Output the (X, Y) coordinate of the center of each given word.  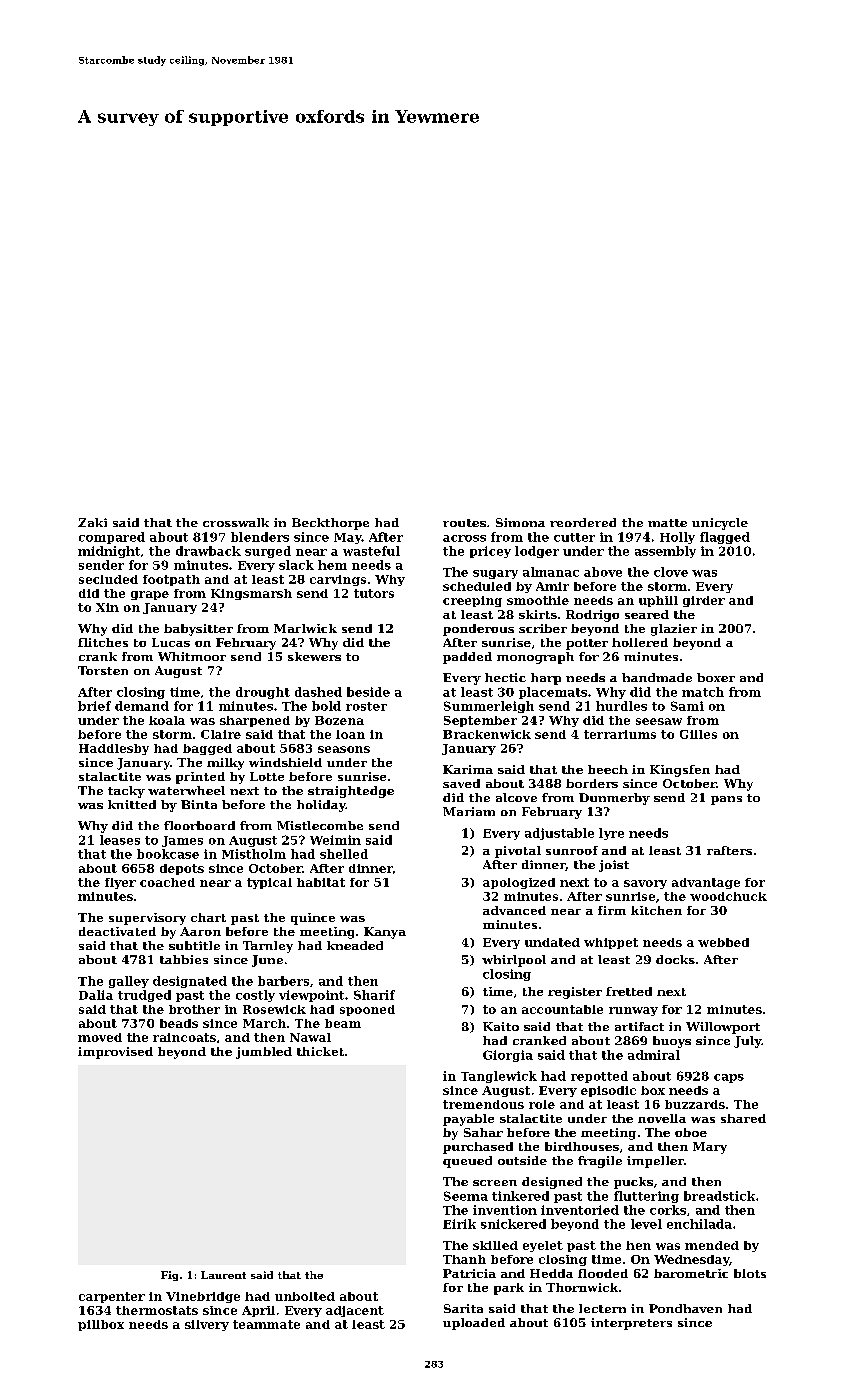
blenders (260, 537)
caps (729, 1078)
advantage (706, 883)
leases (120, 840)
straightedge (351, 792)
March (264, 1023)
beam (343, 1023)
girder (704, 601)
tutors (374, 593)
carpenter (112, 1297)
